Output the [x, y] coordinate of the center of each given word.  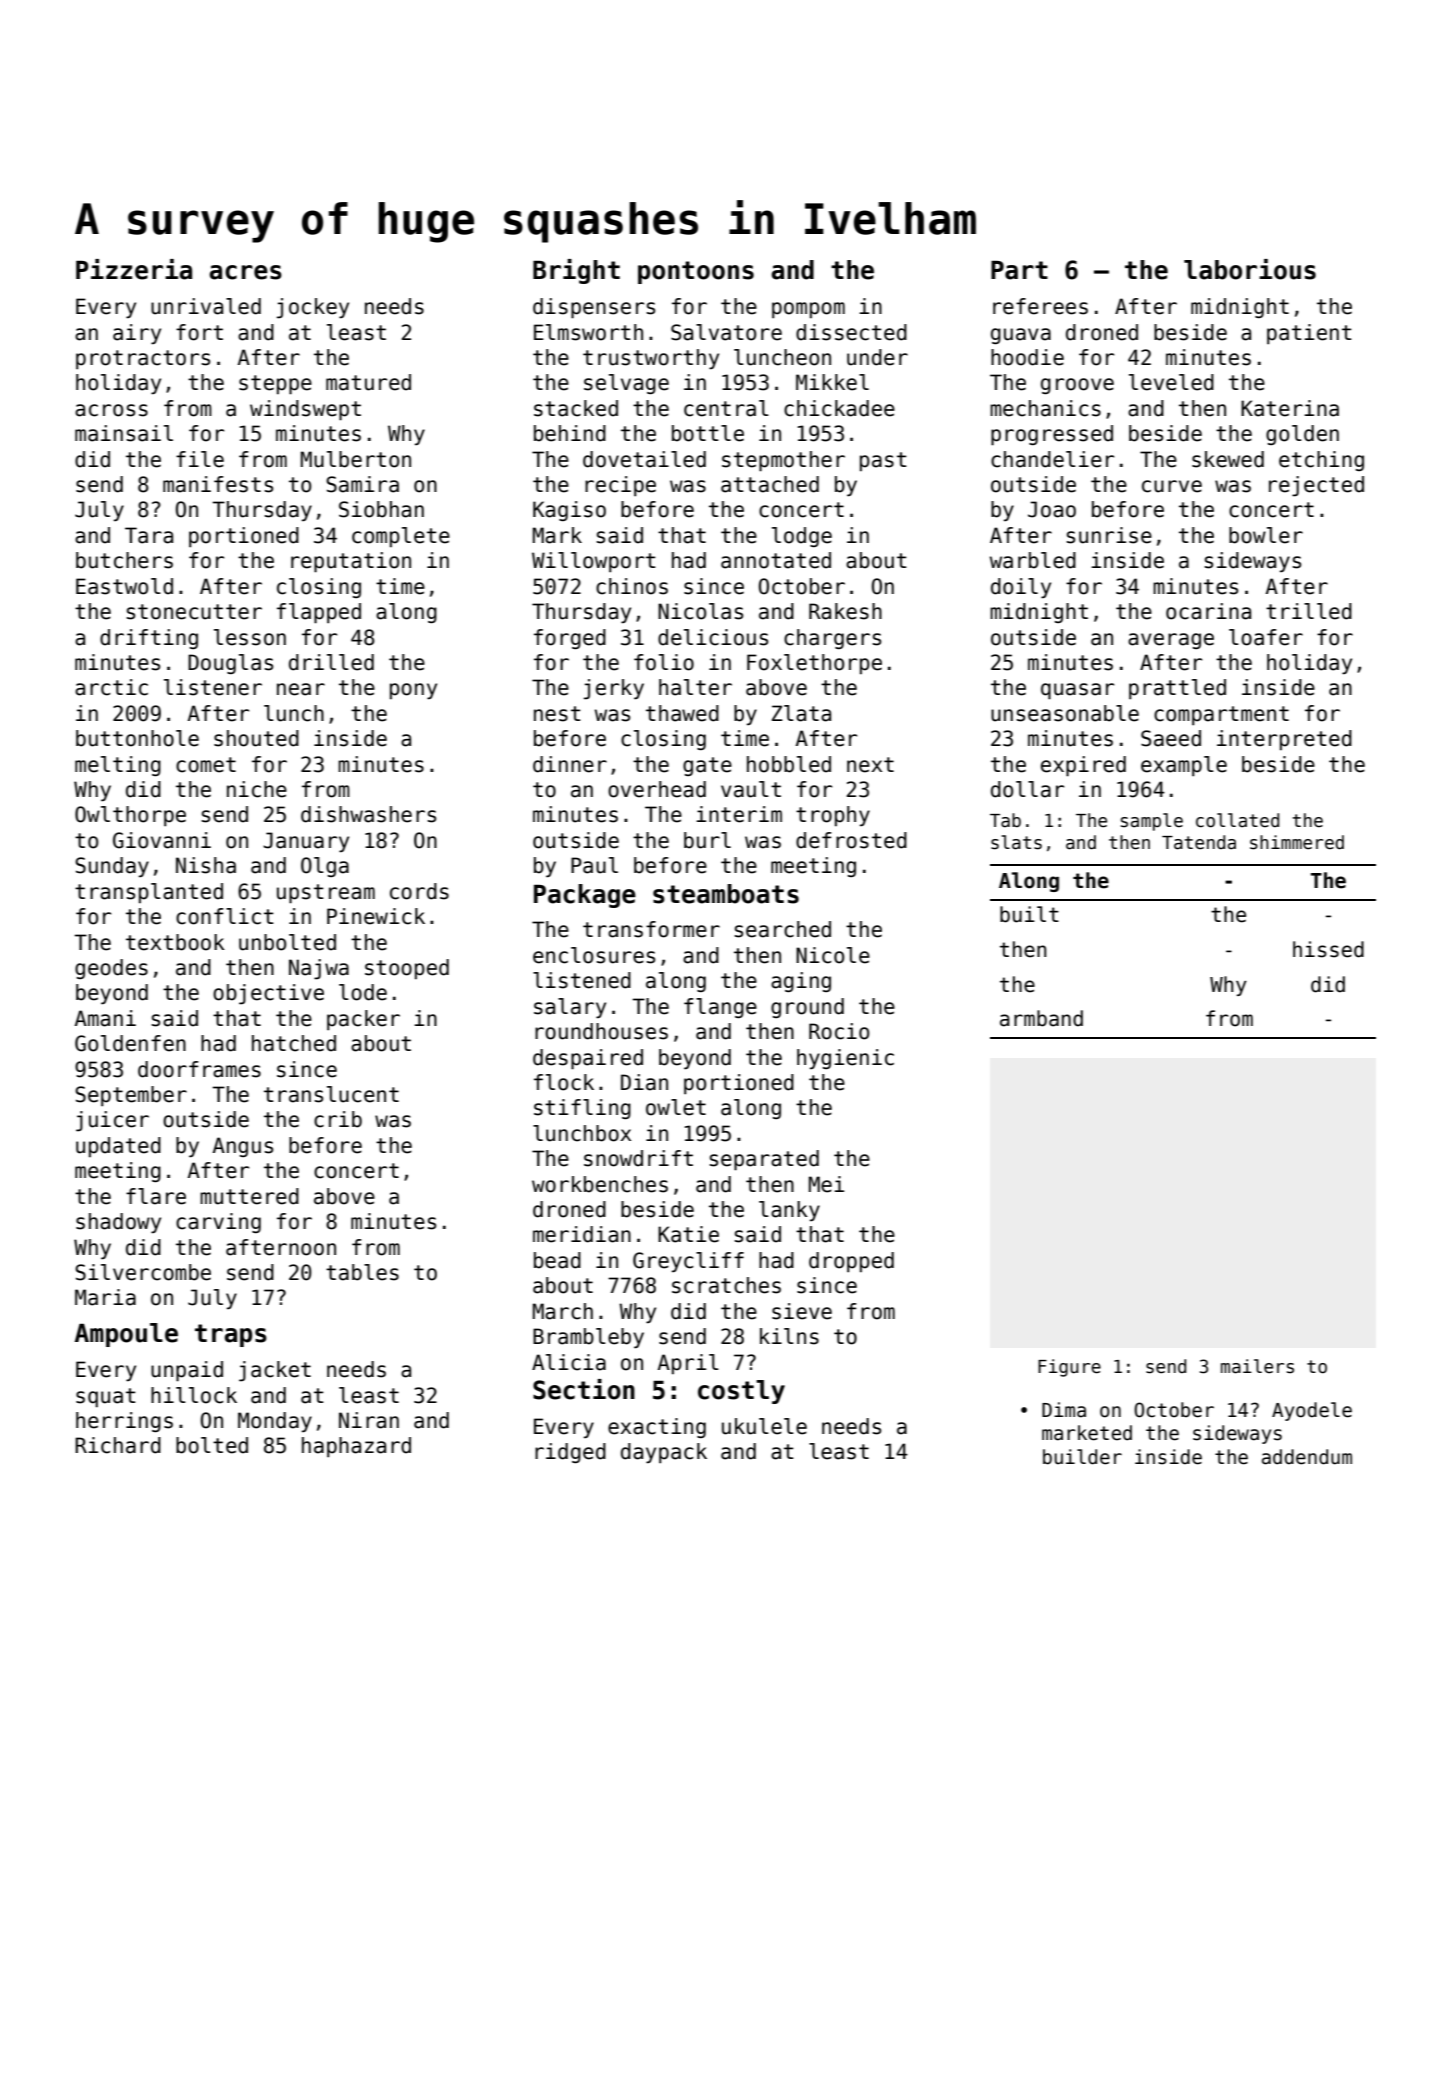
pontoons [696, 272]
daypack [664, 1453]
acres [245, 272]
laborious [1250, 269]
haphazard [356, 1447]
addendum [1307, 1457]
